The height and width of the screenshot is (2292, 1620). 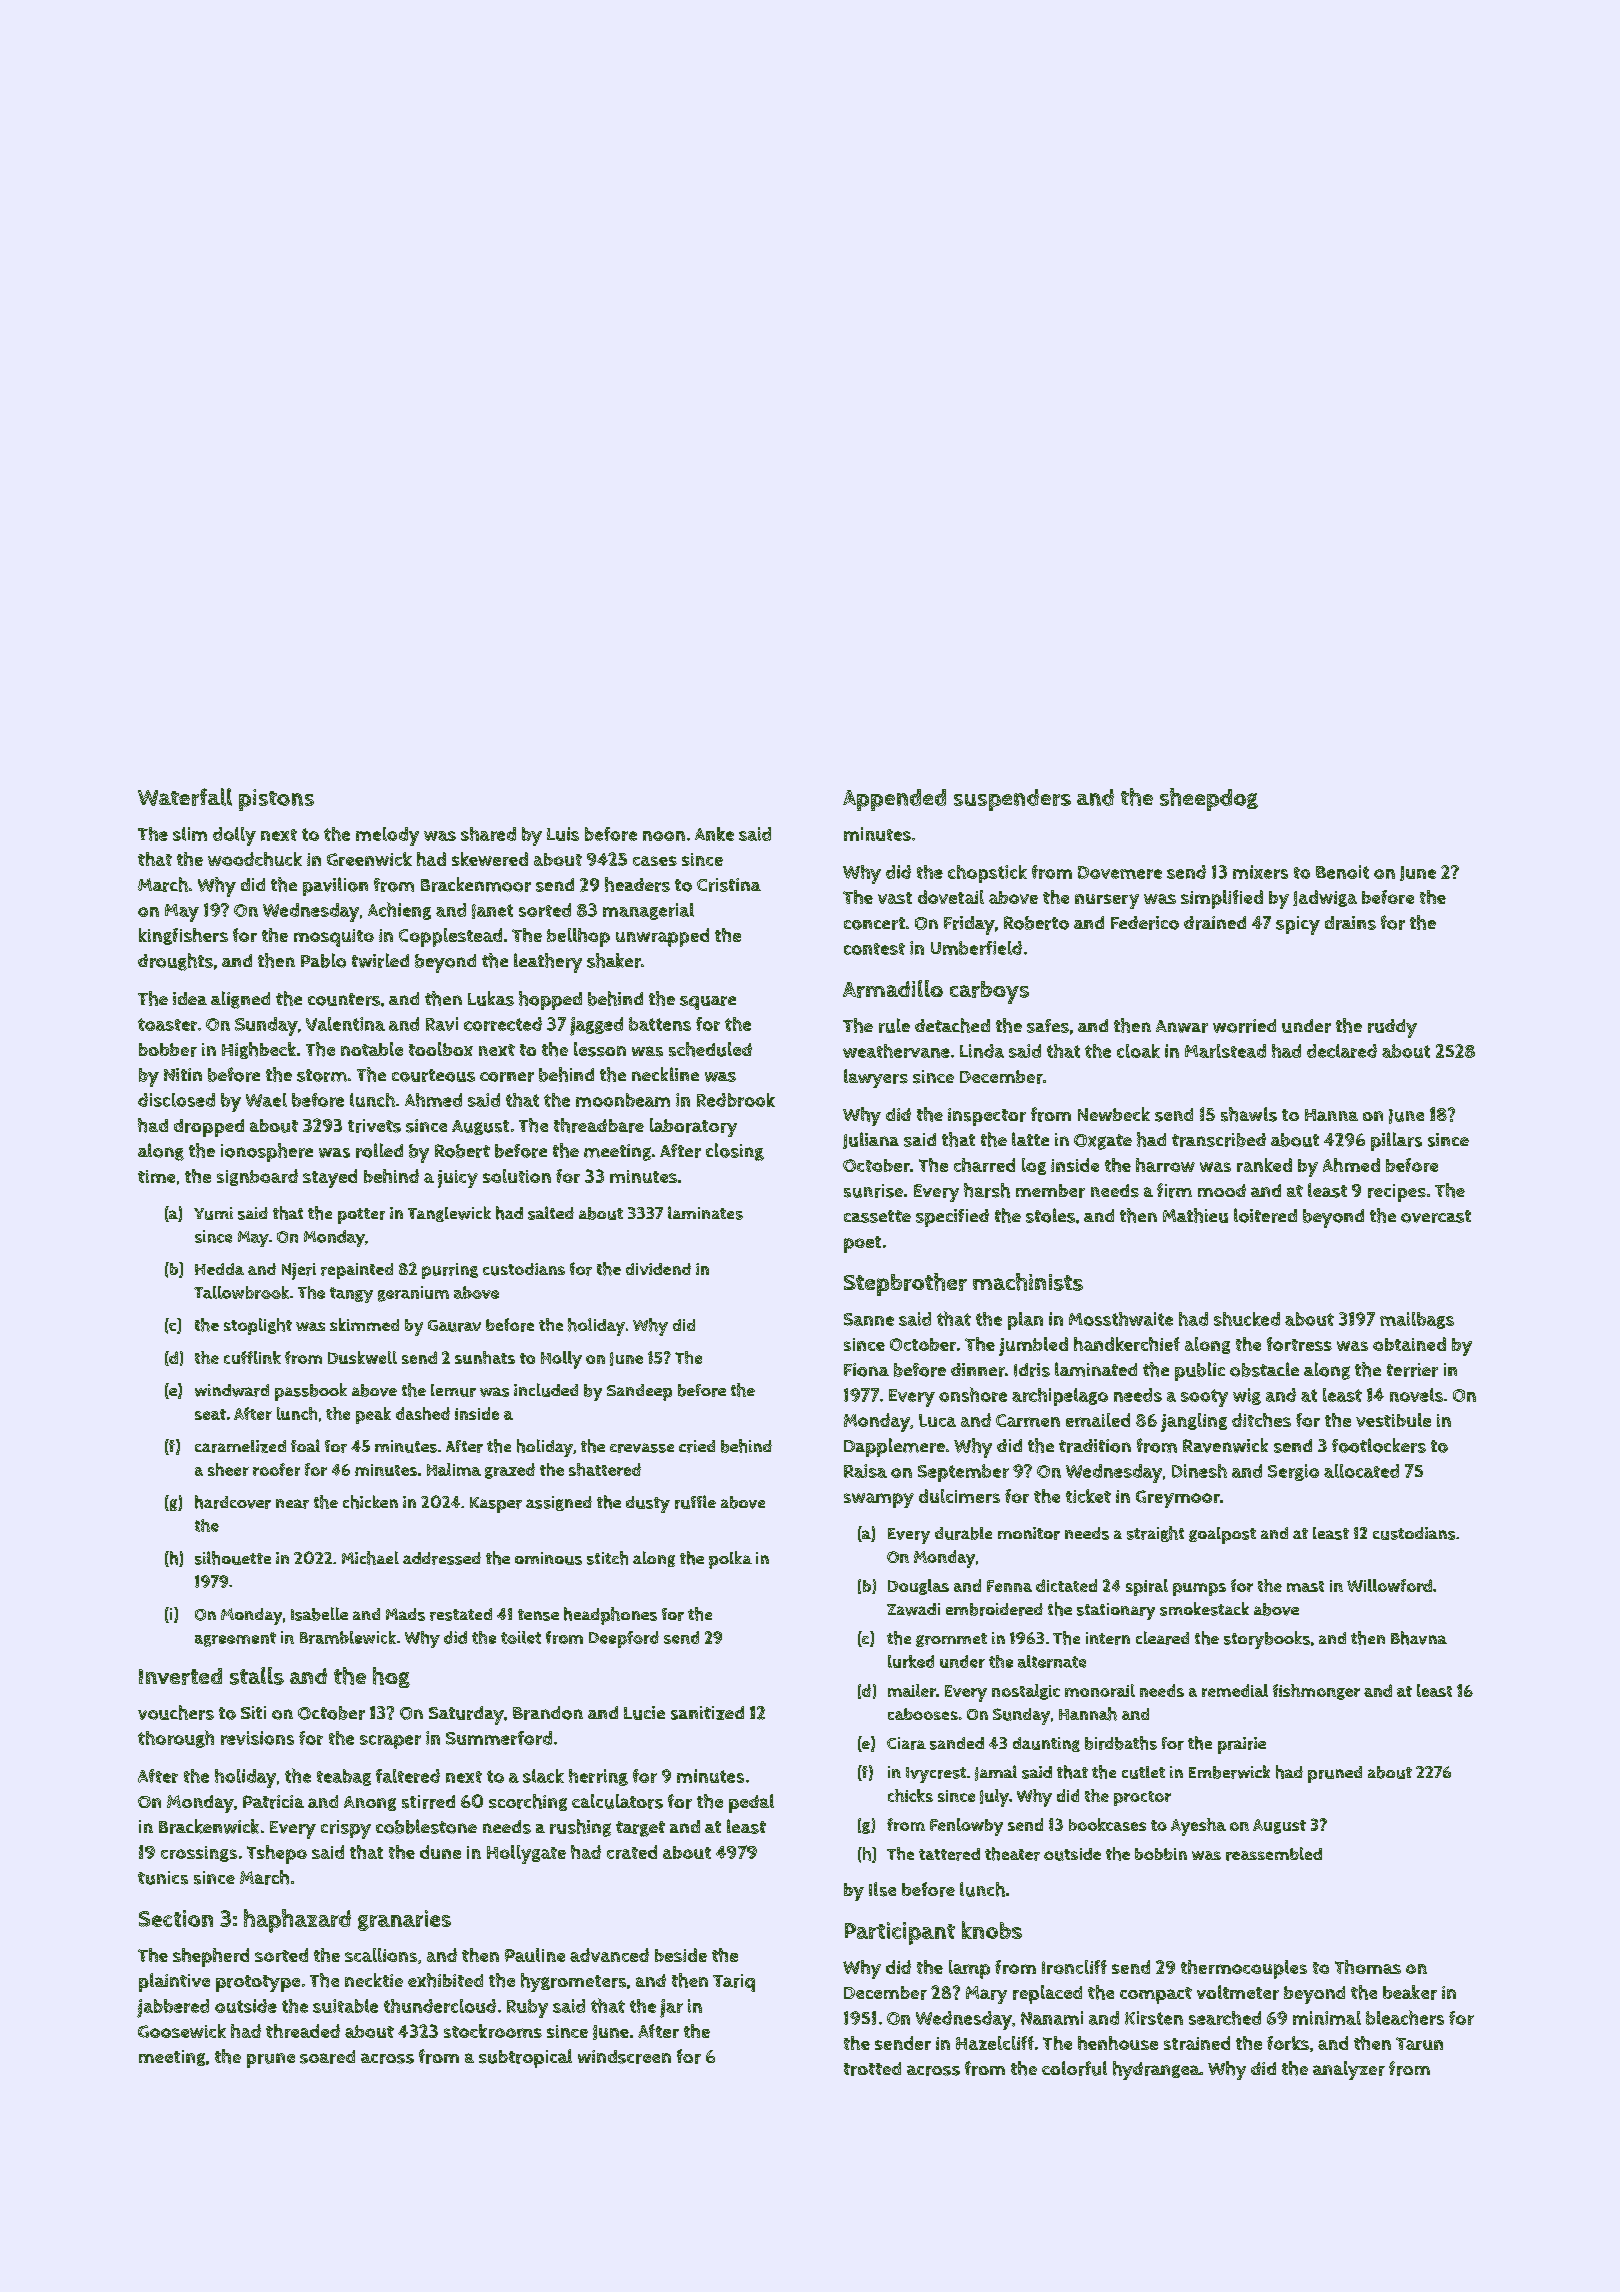 I want to click on moonbeam, so click(x=623, y=1100).
